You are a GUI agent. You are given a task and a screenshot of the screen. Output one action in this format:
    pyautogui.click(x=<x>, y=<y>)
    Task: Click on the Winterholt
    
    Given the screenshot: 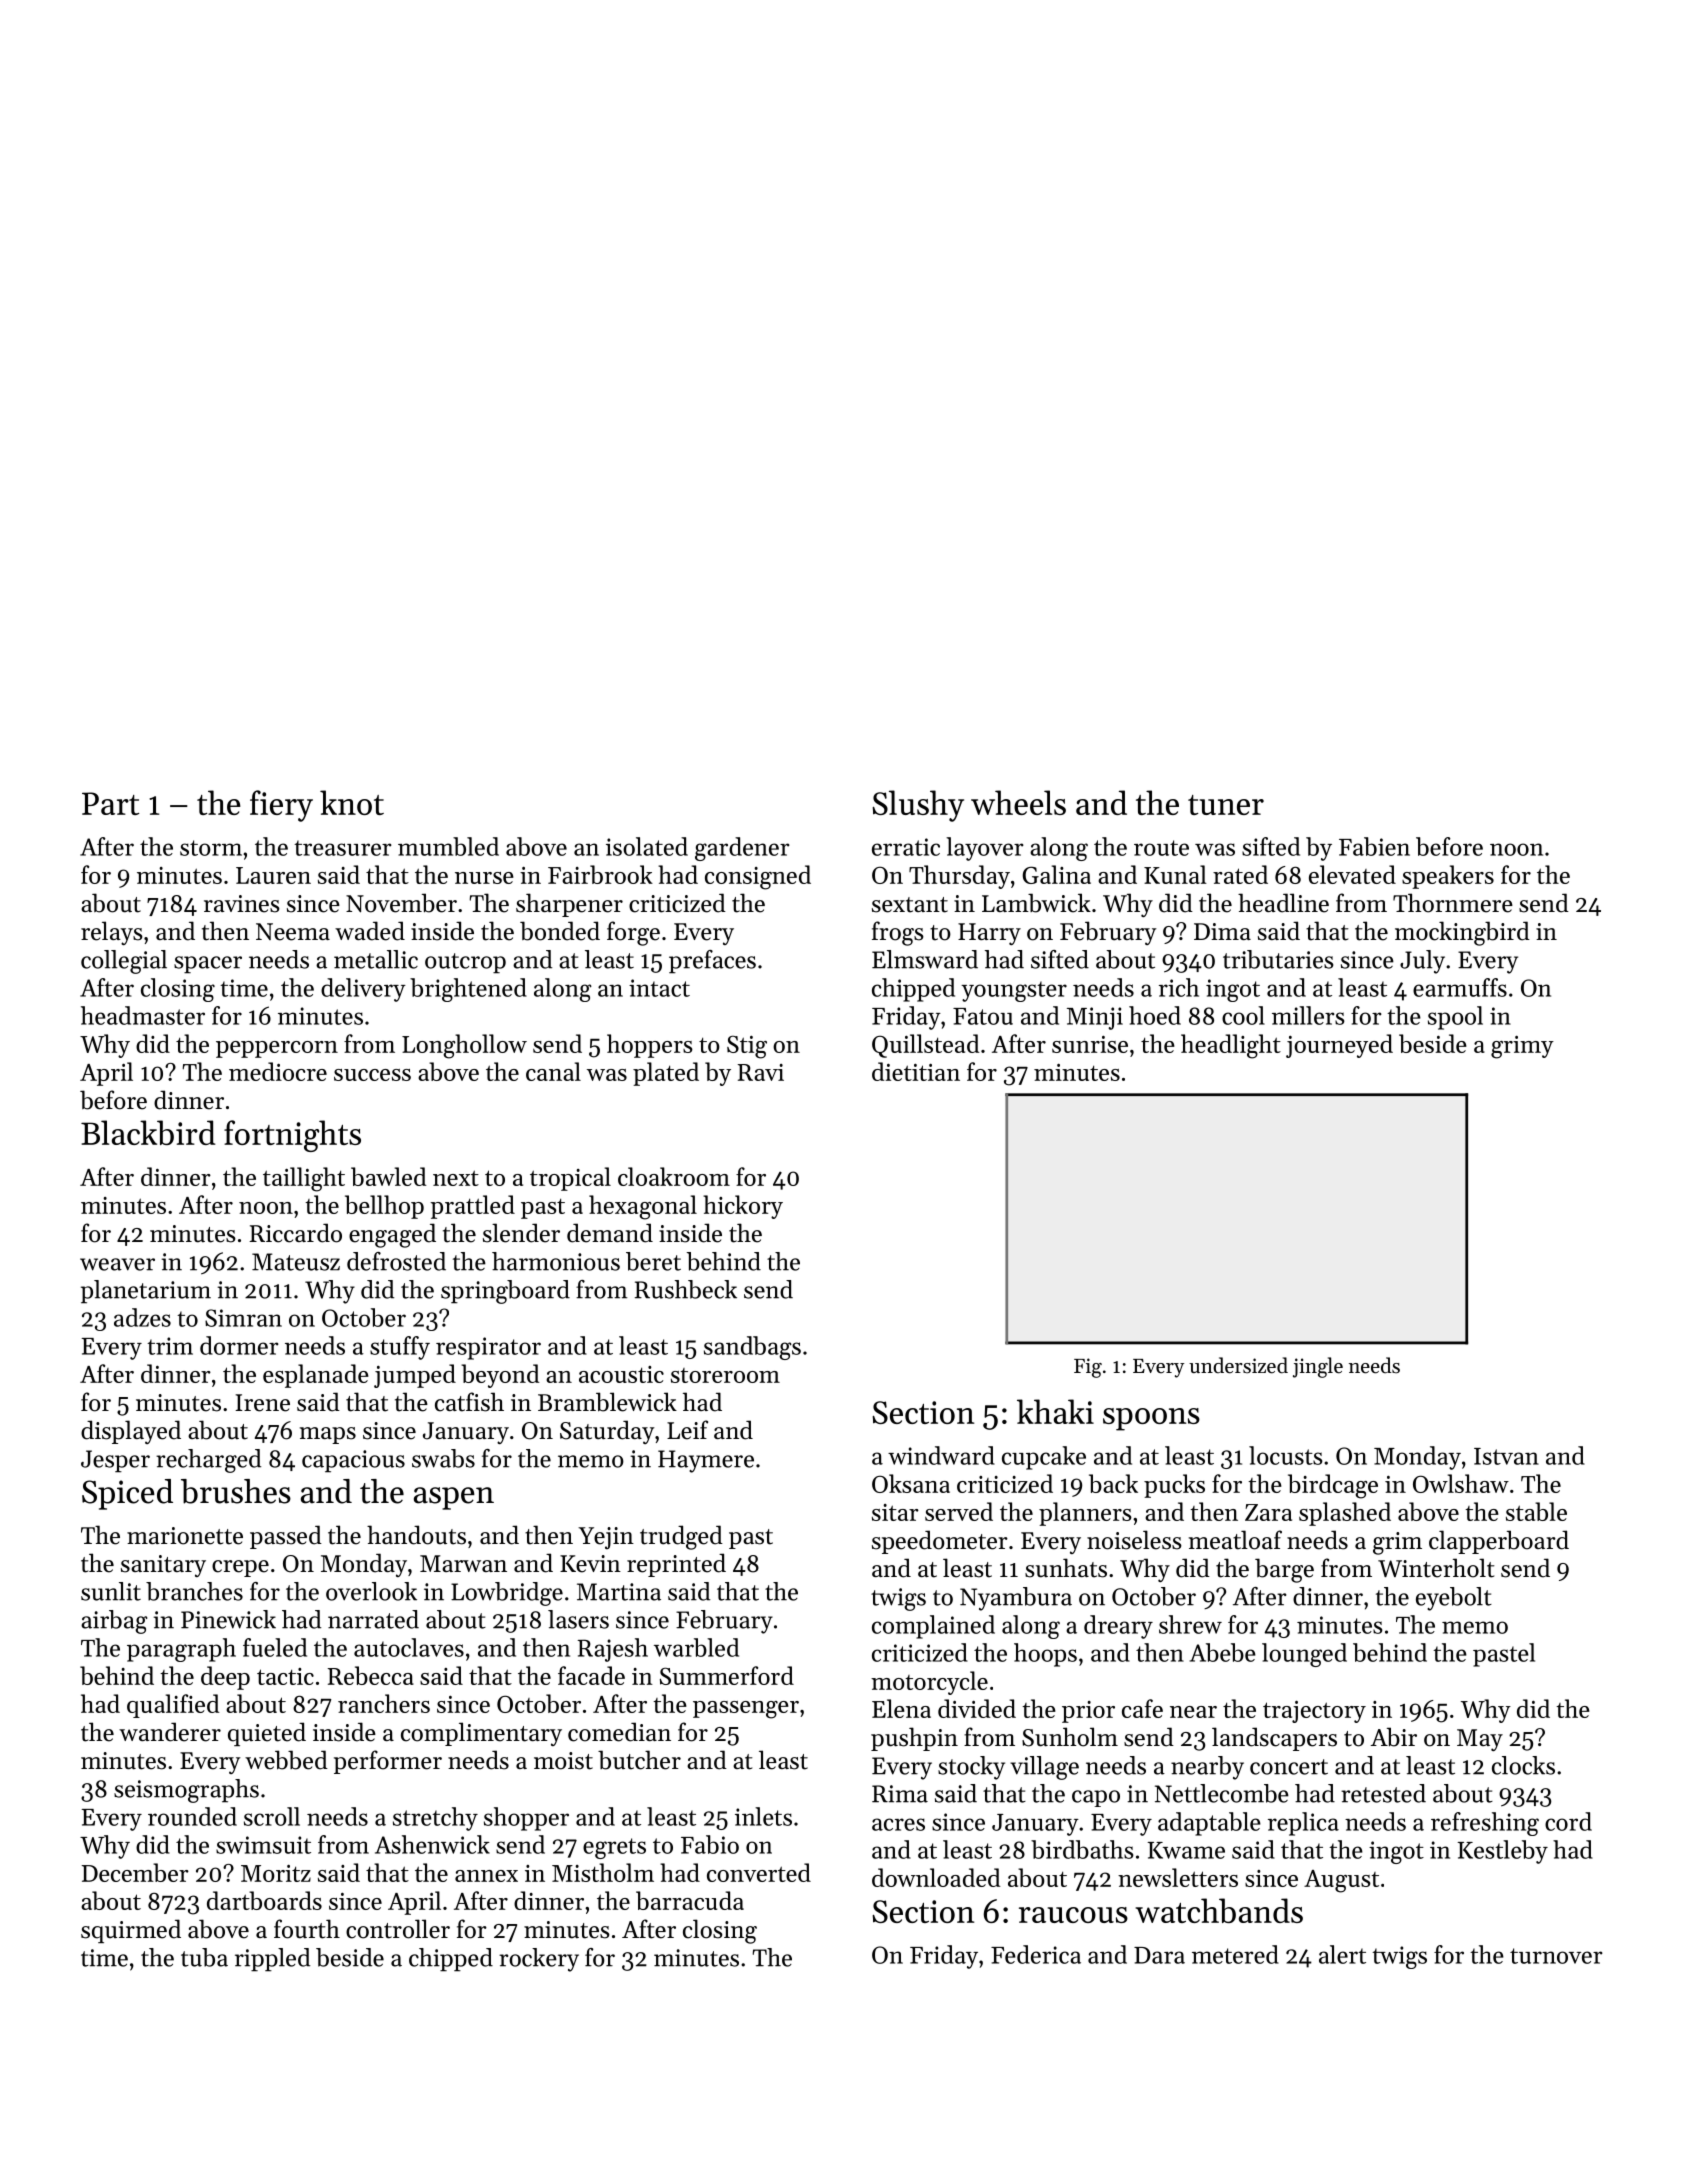 What is the action you would take?
    pyautogui.click(x=1436, y=1568)
